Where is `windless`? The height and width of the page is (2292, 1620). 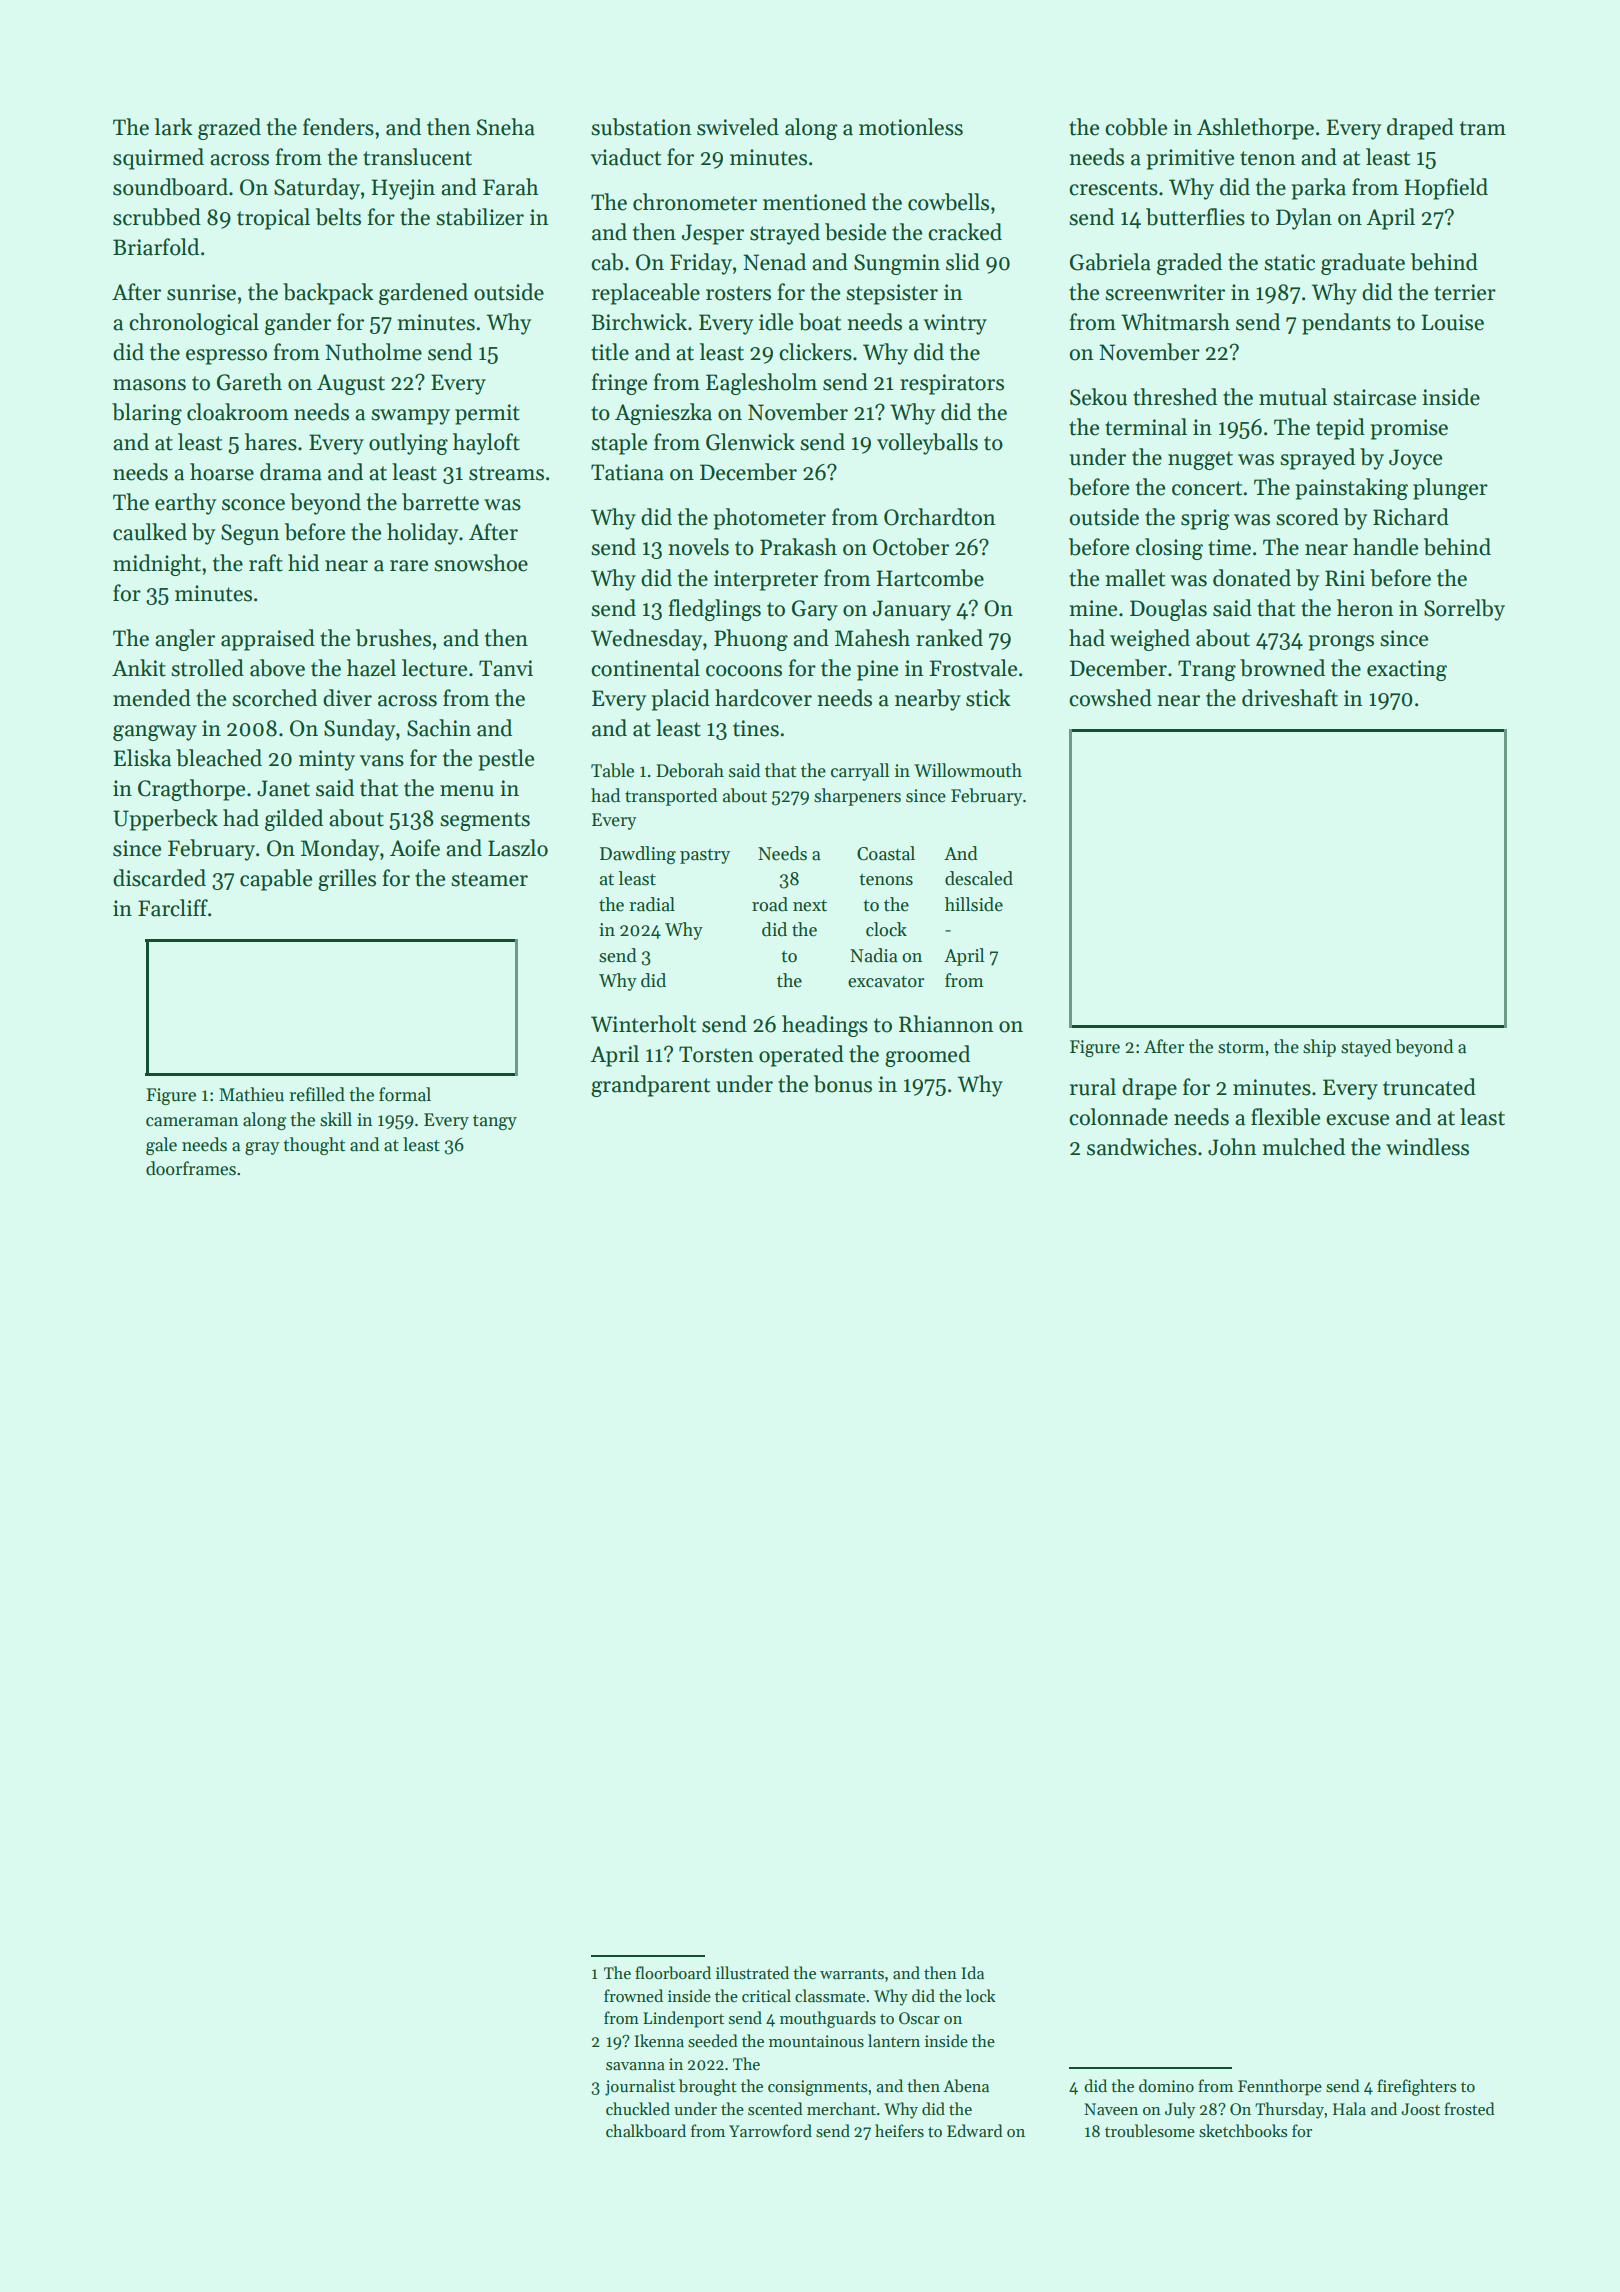
windless is located at coordinates (1427, 1147).
